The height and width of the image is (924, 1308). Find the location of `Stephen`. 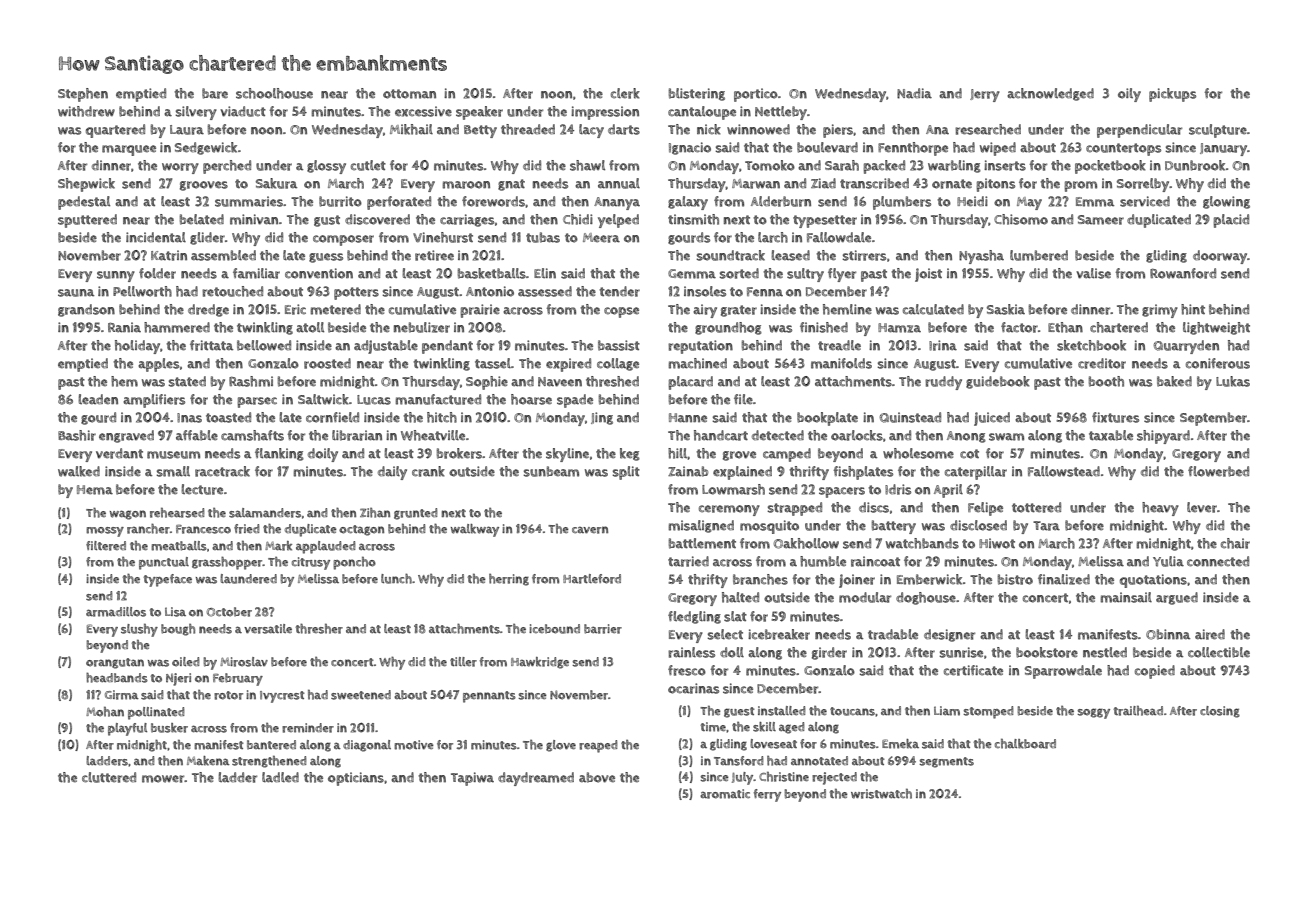

Stephen is located at coordinates (83, 95).
